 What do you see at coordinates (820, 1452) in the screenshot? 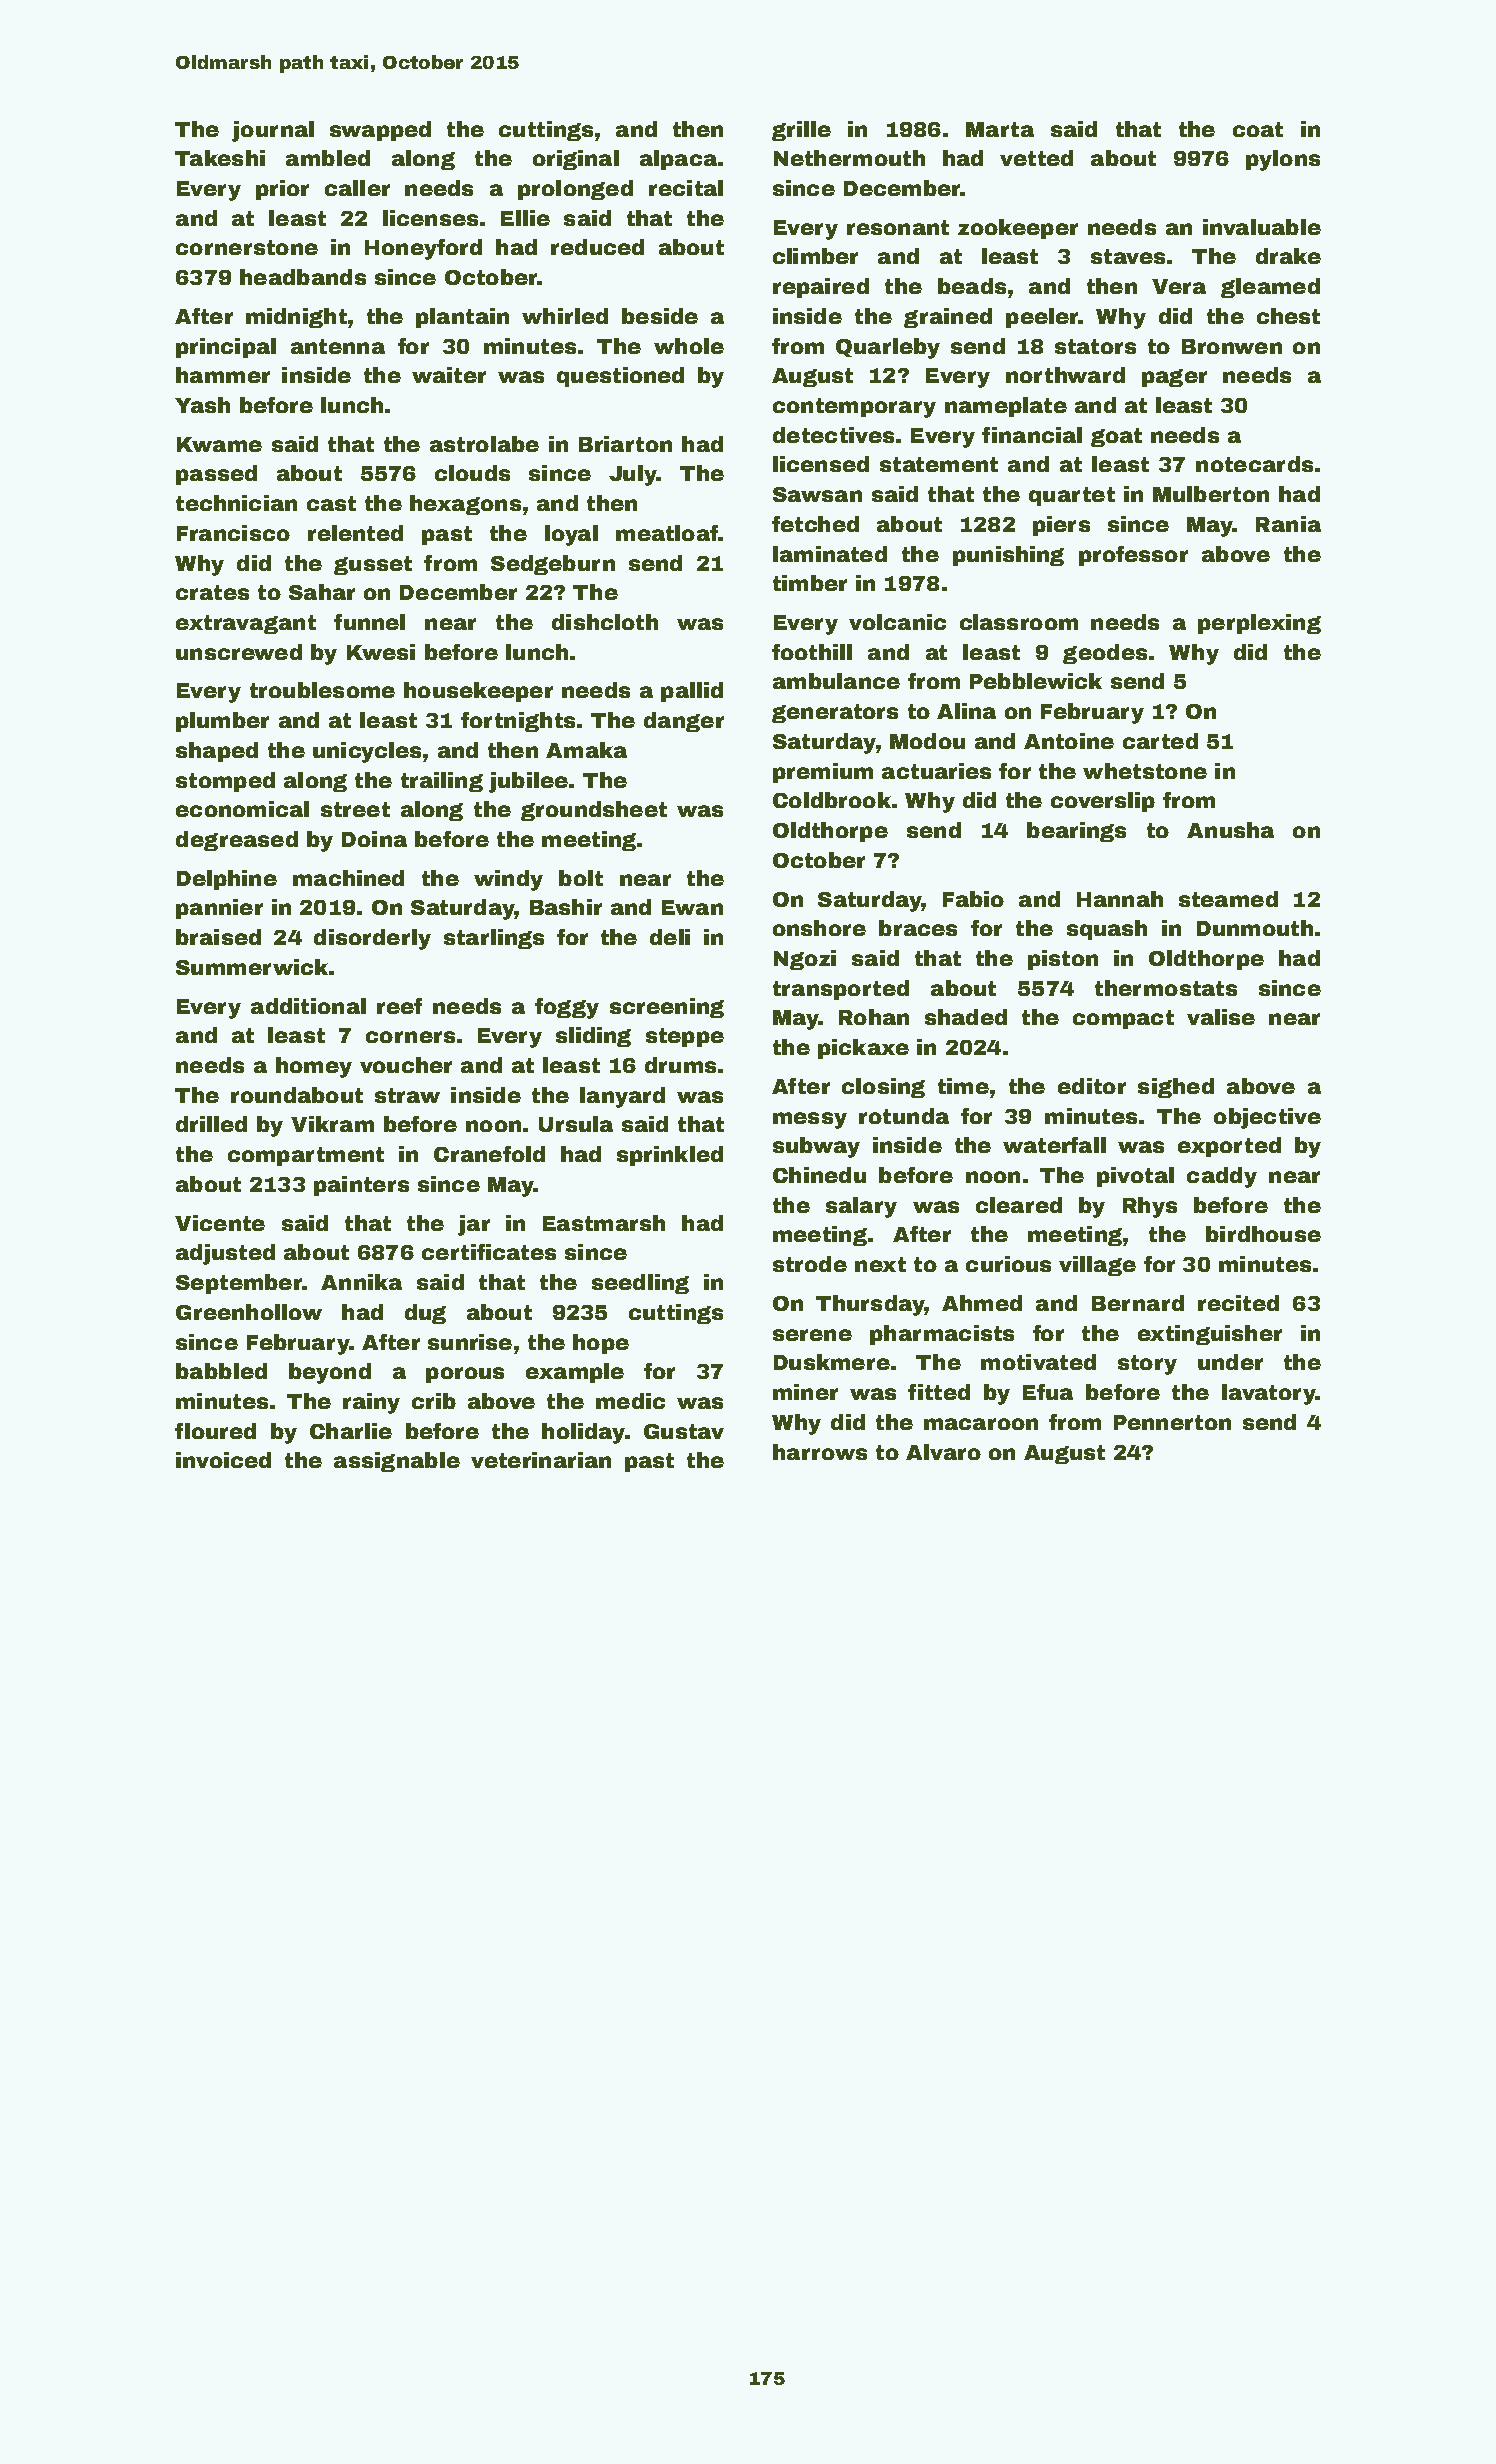
I see `harrows` at bounding box center [820, 1452].
